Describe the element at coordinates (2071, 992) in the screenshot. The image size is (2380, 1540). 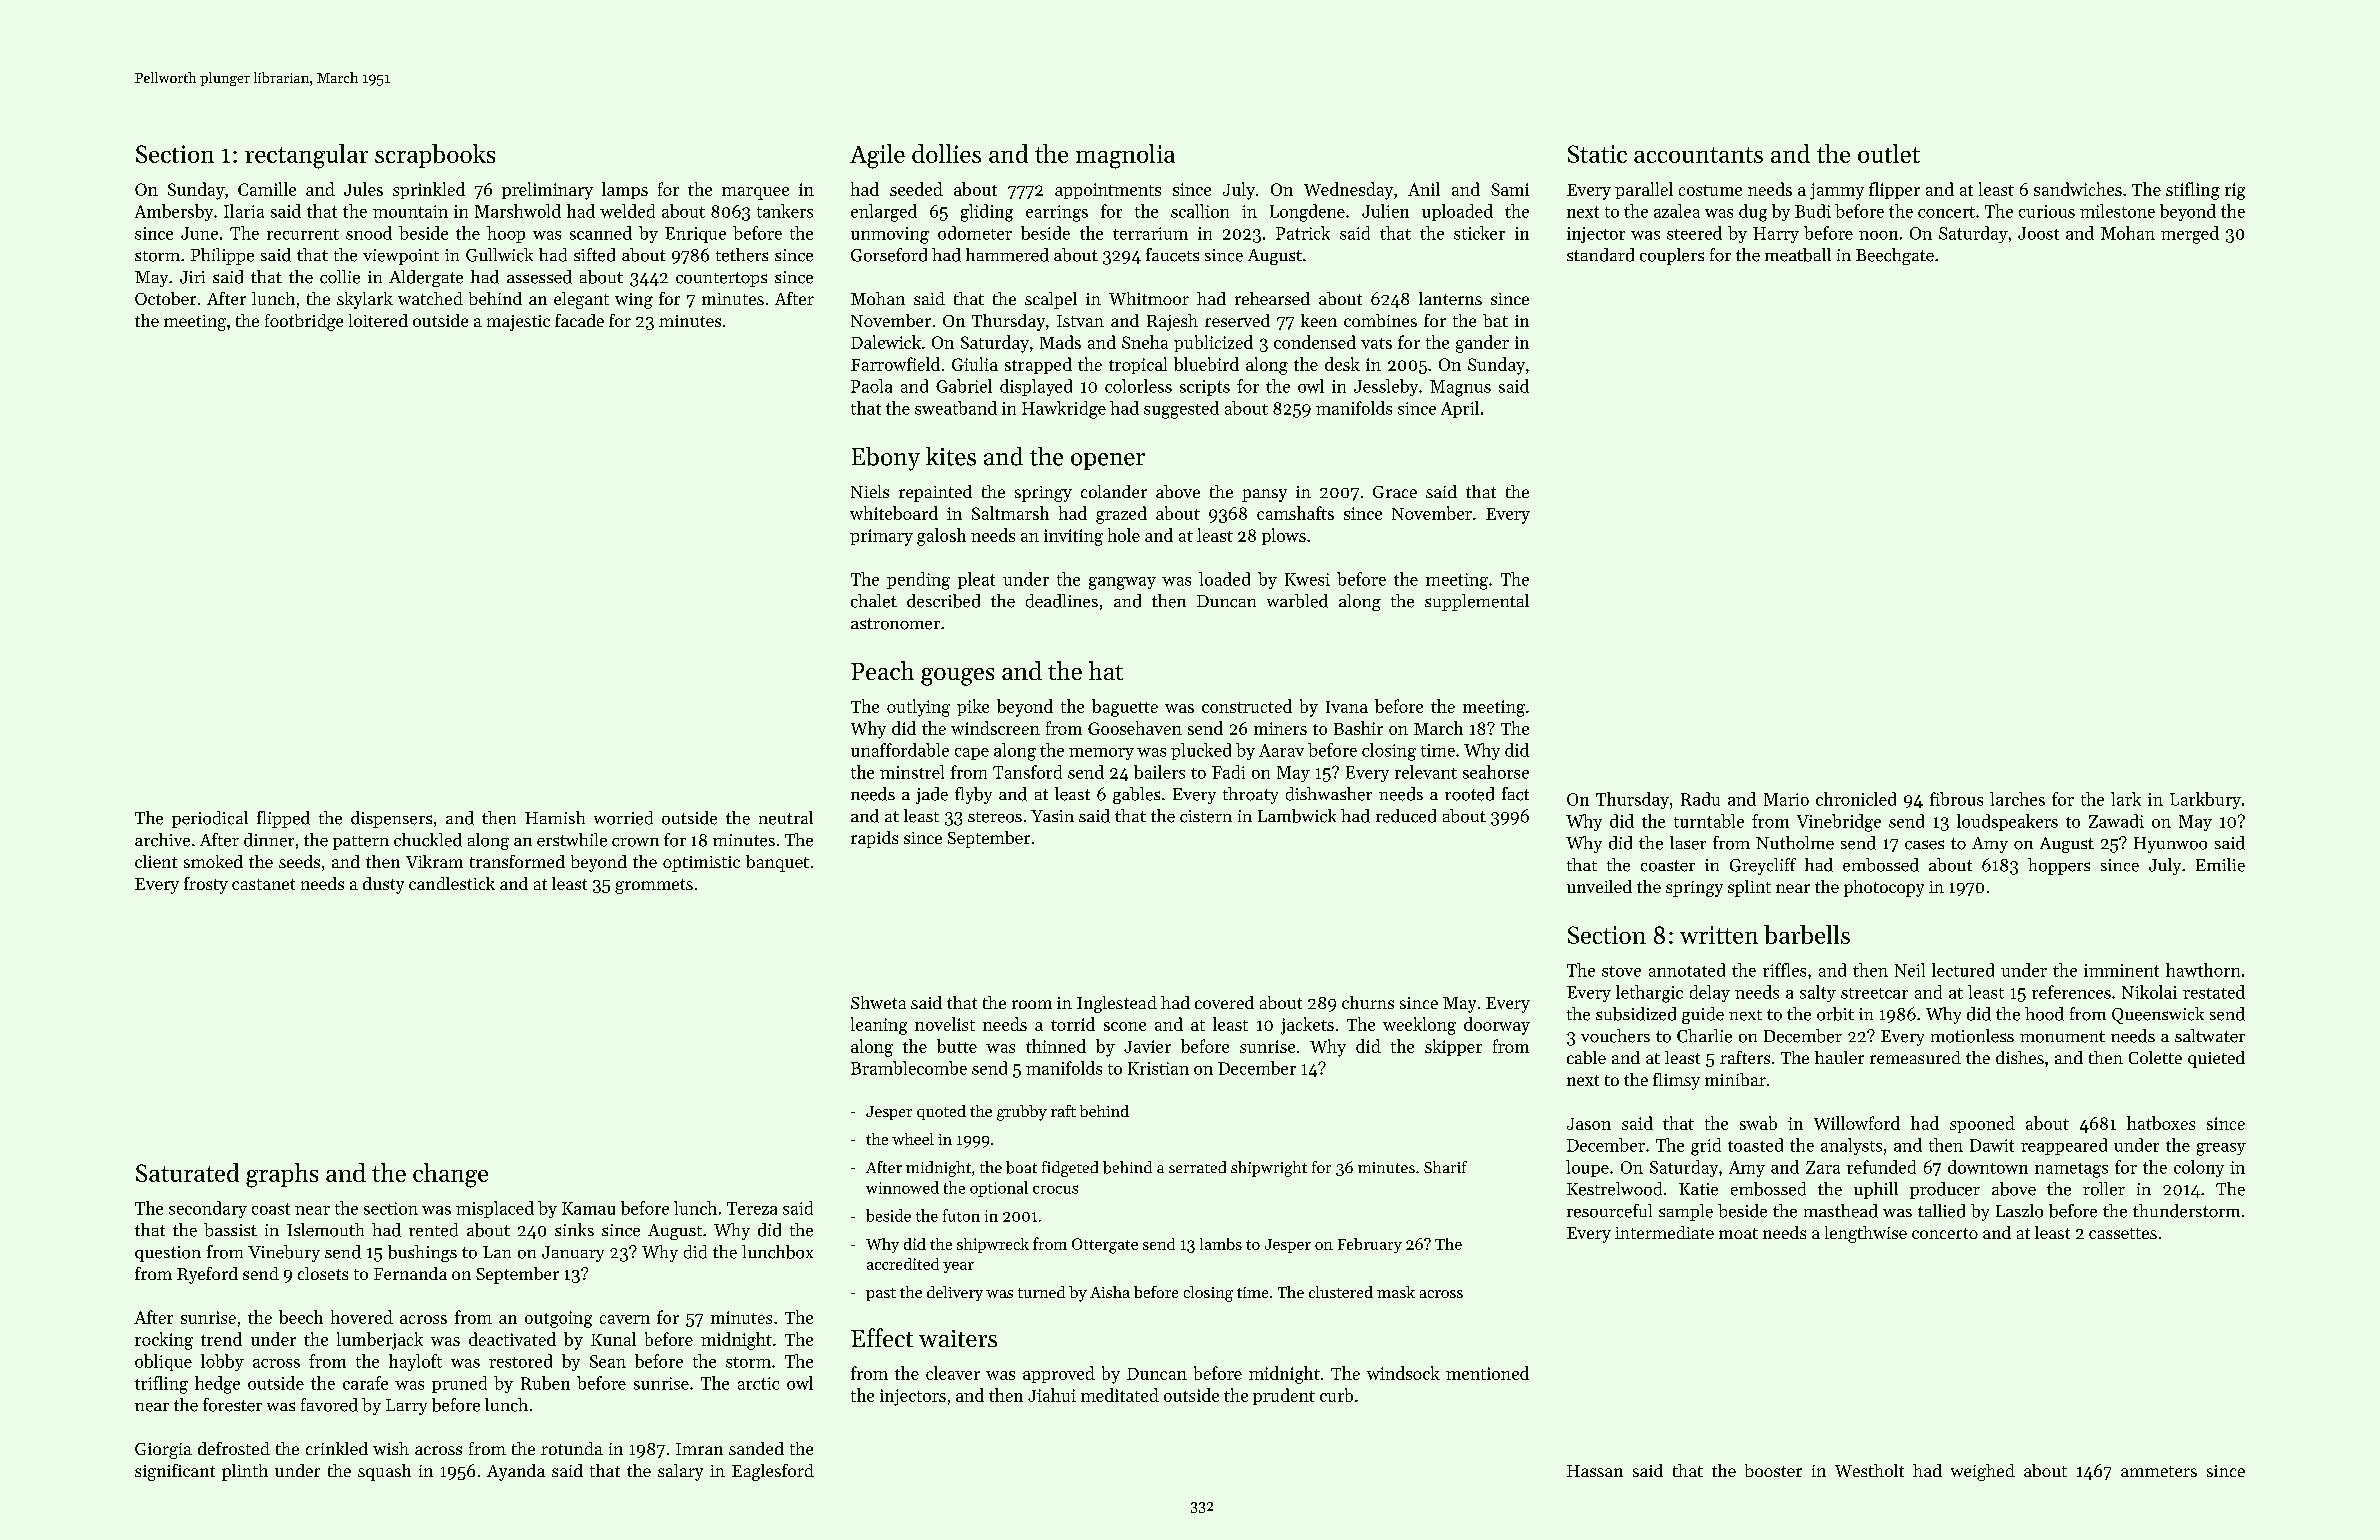
I see `references` at that location.
